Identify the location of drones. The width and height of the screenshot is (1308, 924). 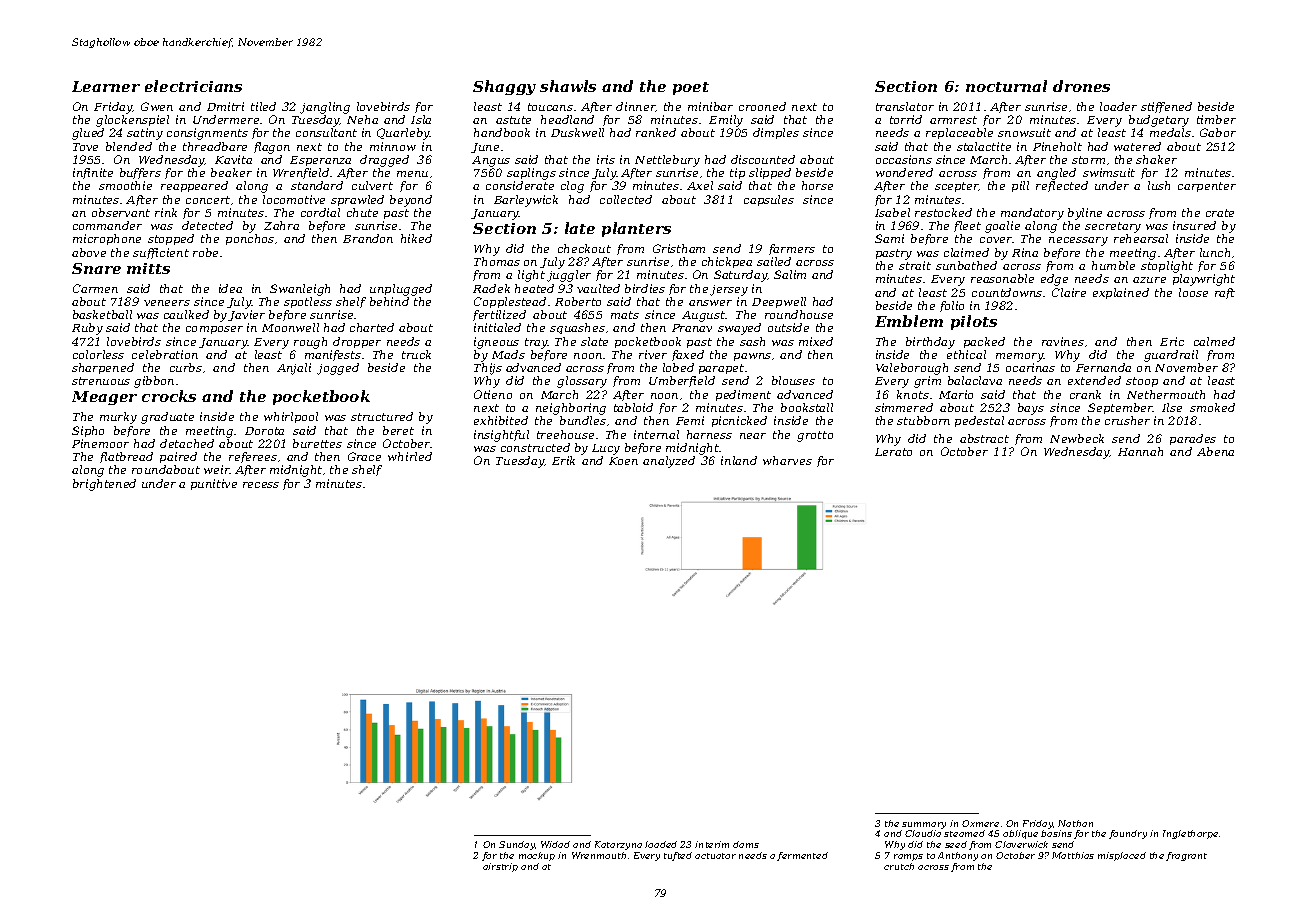
(1081, 86).
